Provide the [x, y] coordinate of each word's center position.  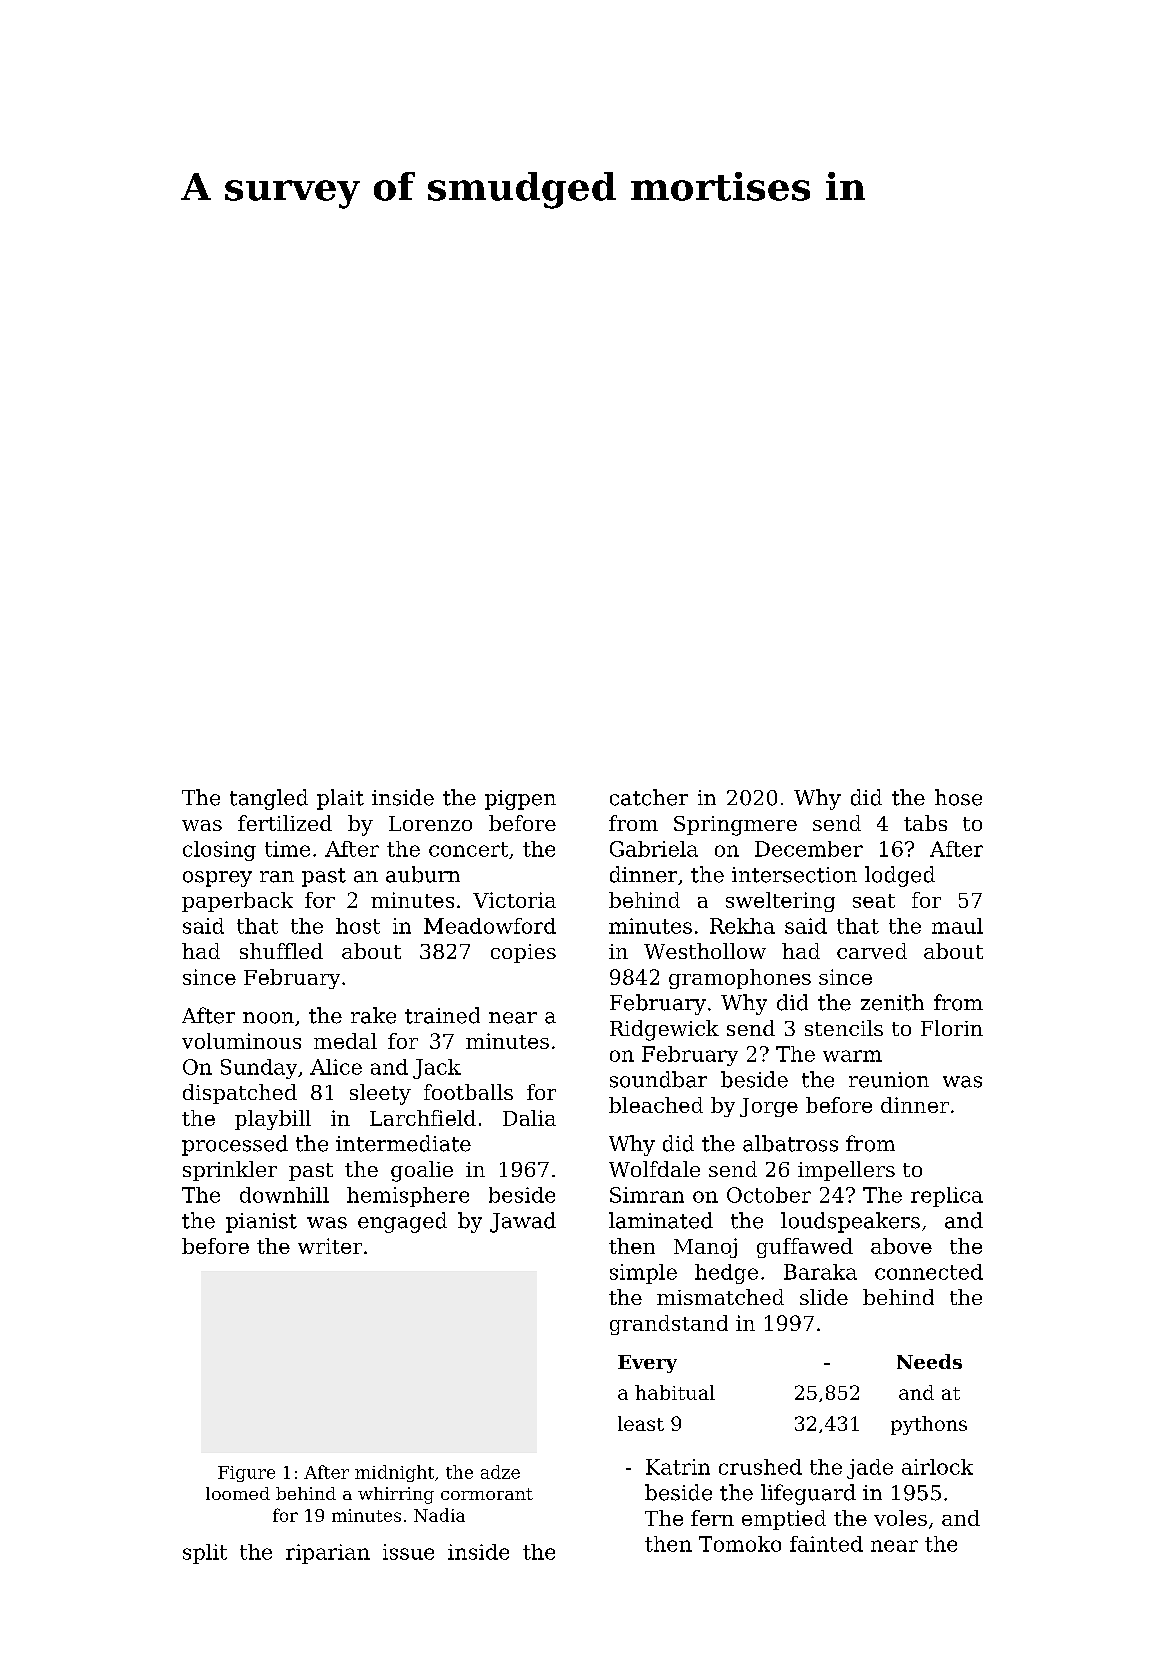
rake [373, 1015]
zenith [892, 1002]
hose [958, 797]
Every [647, 1364]
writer [330, 1246]
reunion [889, 1080]
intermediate [403, 1143]
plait [340, 799]
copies [523, 953]
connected [929, 1272]
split [205, 1554]
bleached [656, 1105]
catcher [649, 797]
